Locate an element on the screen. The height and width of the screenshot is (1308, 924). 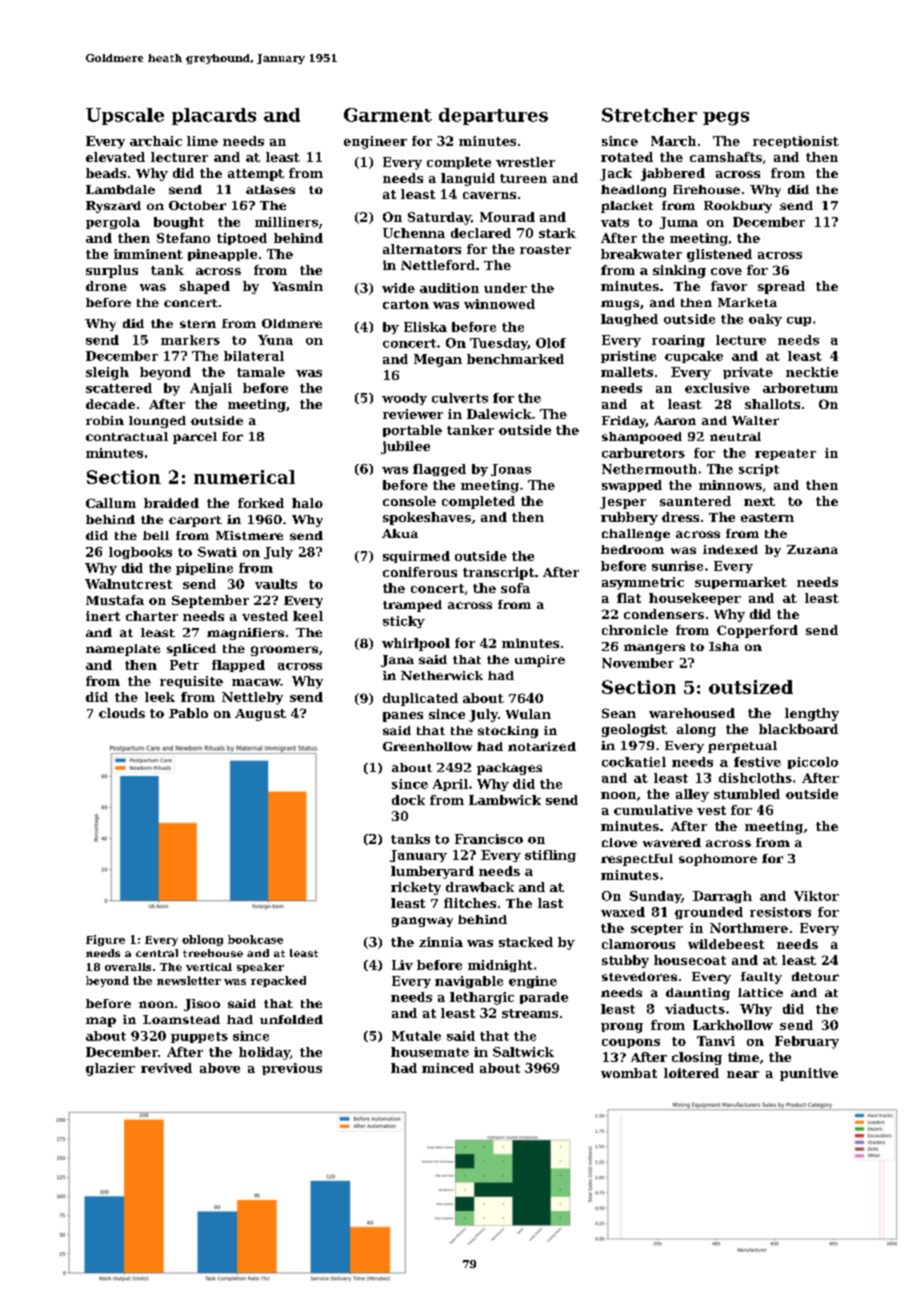
flitches is located at coordinates (470, 903).
